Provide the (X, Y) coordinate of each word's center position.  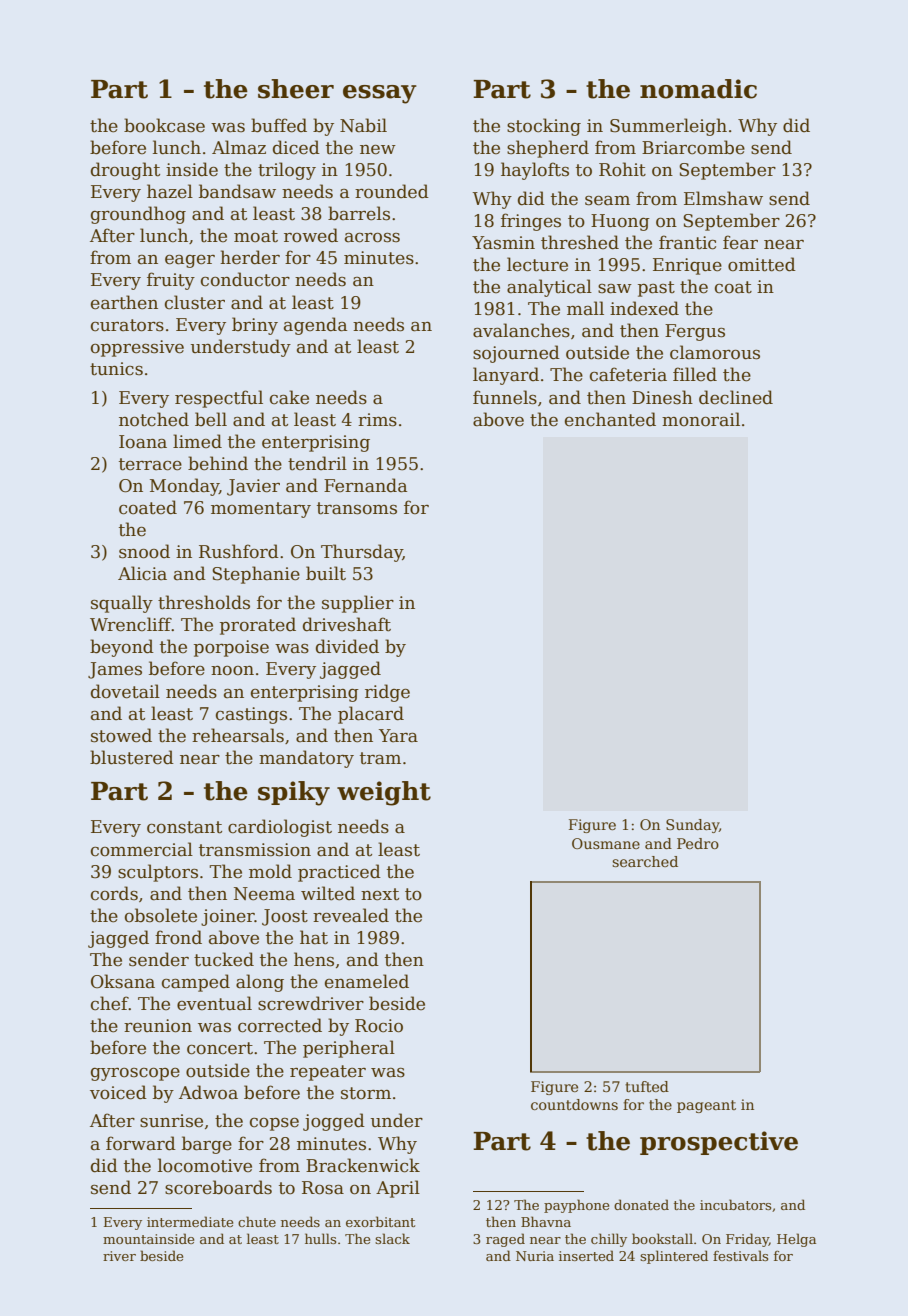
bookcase (164, 125)
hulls (320, 1238)
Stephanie (256, 575)
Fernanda (365, 485)
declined (736, 397)
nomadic (698, 89)
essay (380, 94)
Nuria (535, 1256)
